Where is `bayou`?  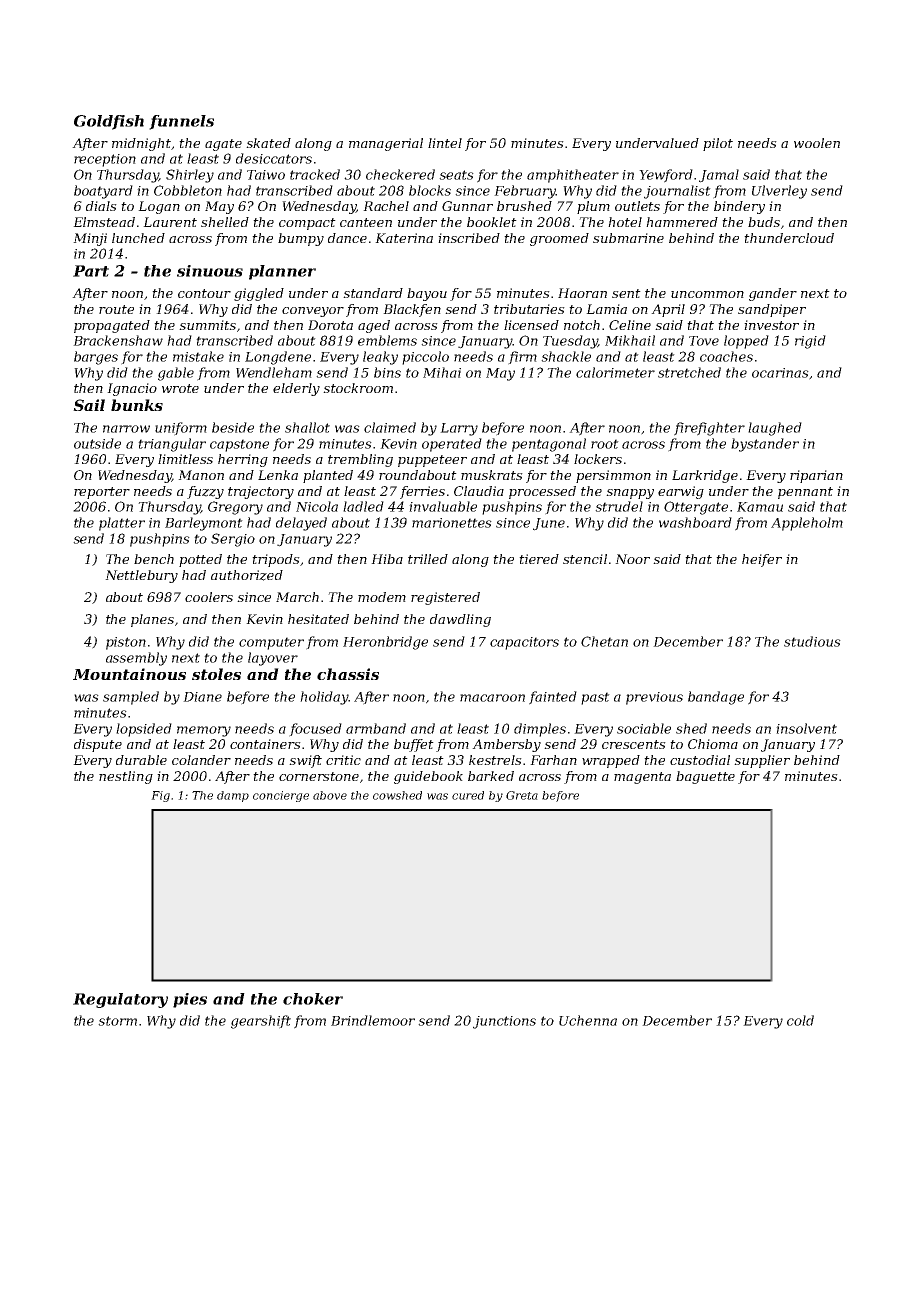
bayou is located at coordinates (427, 294).
